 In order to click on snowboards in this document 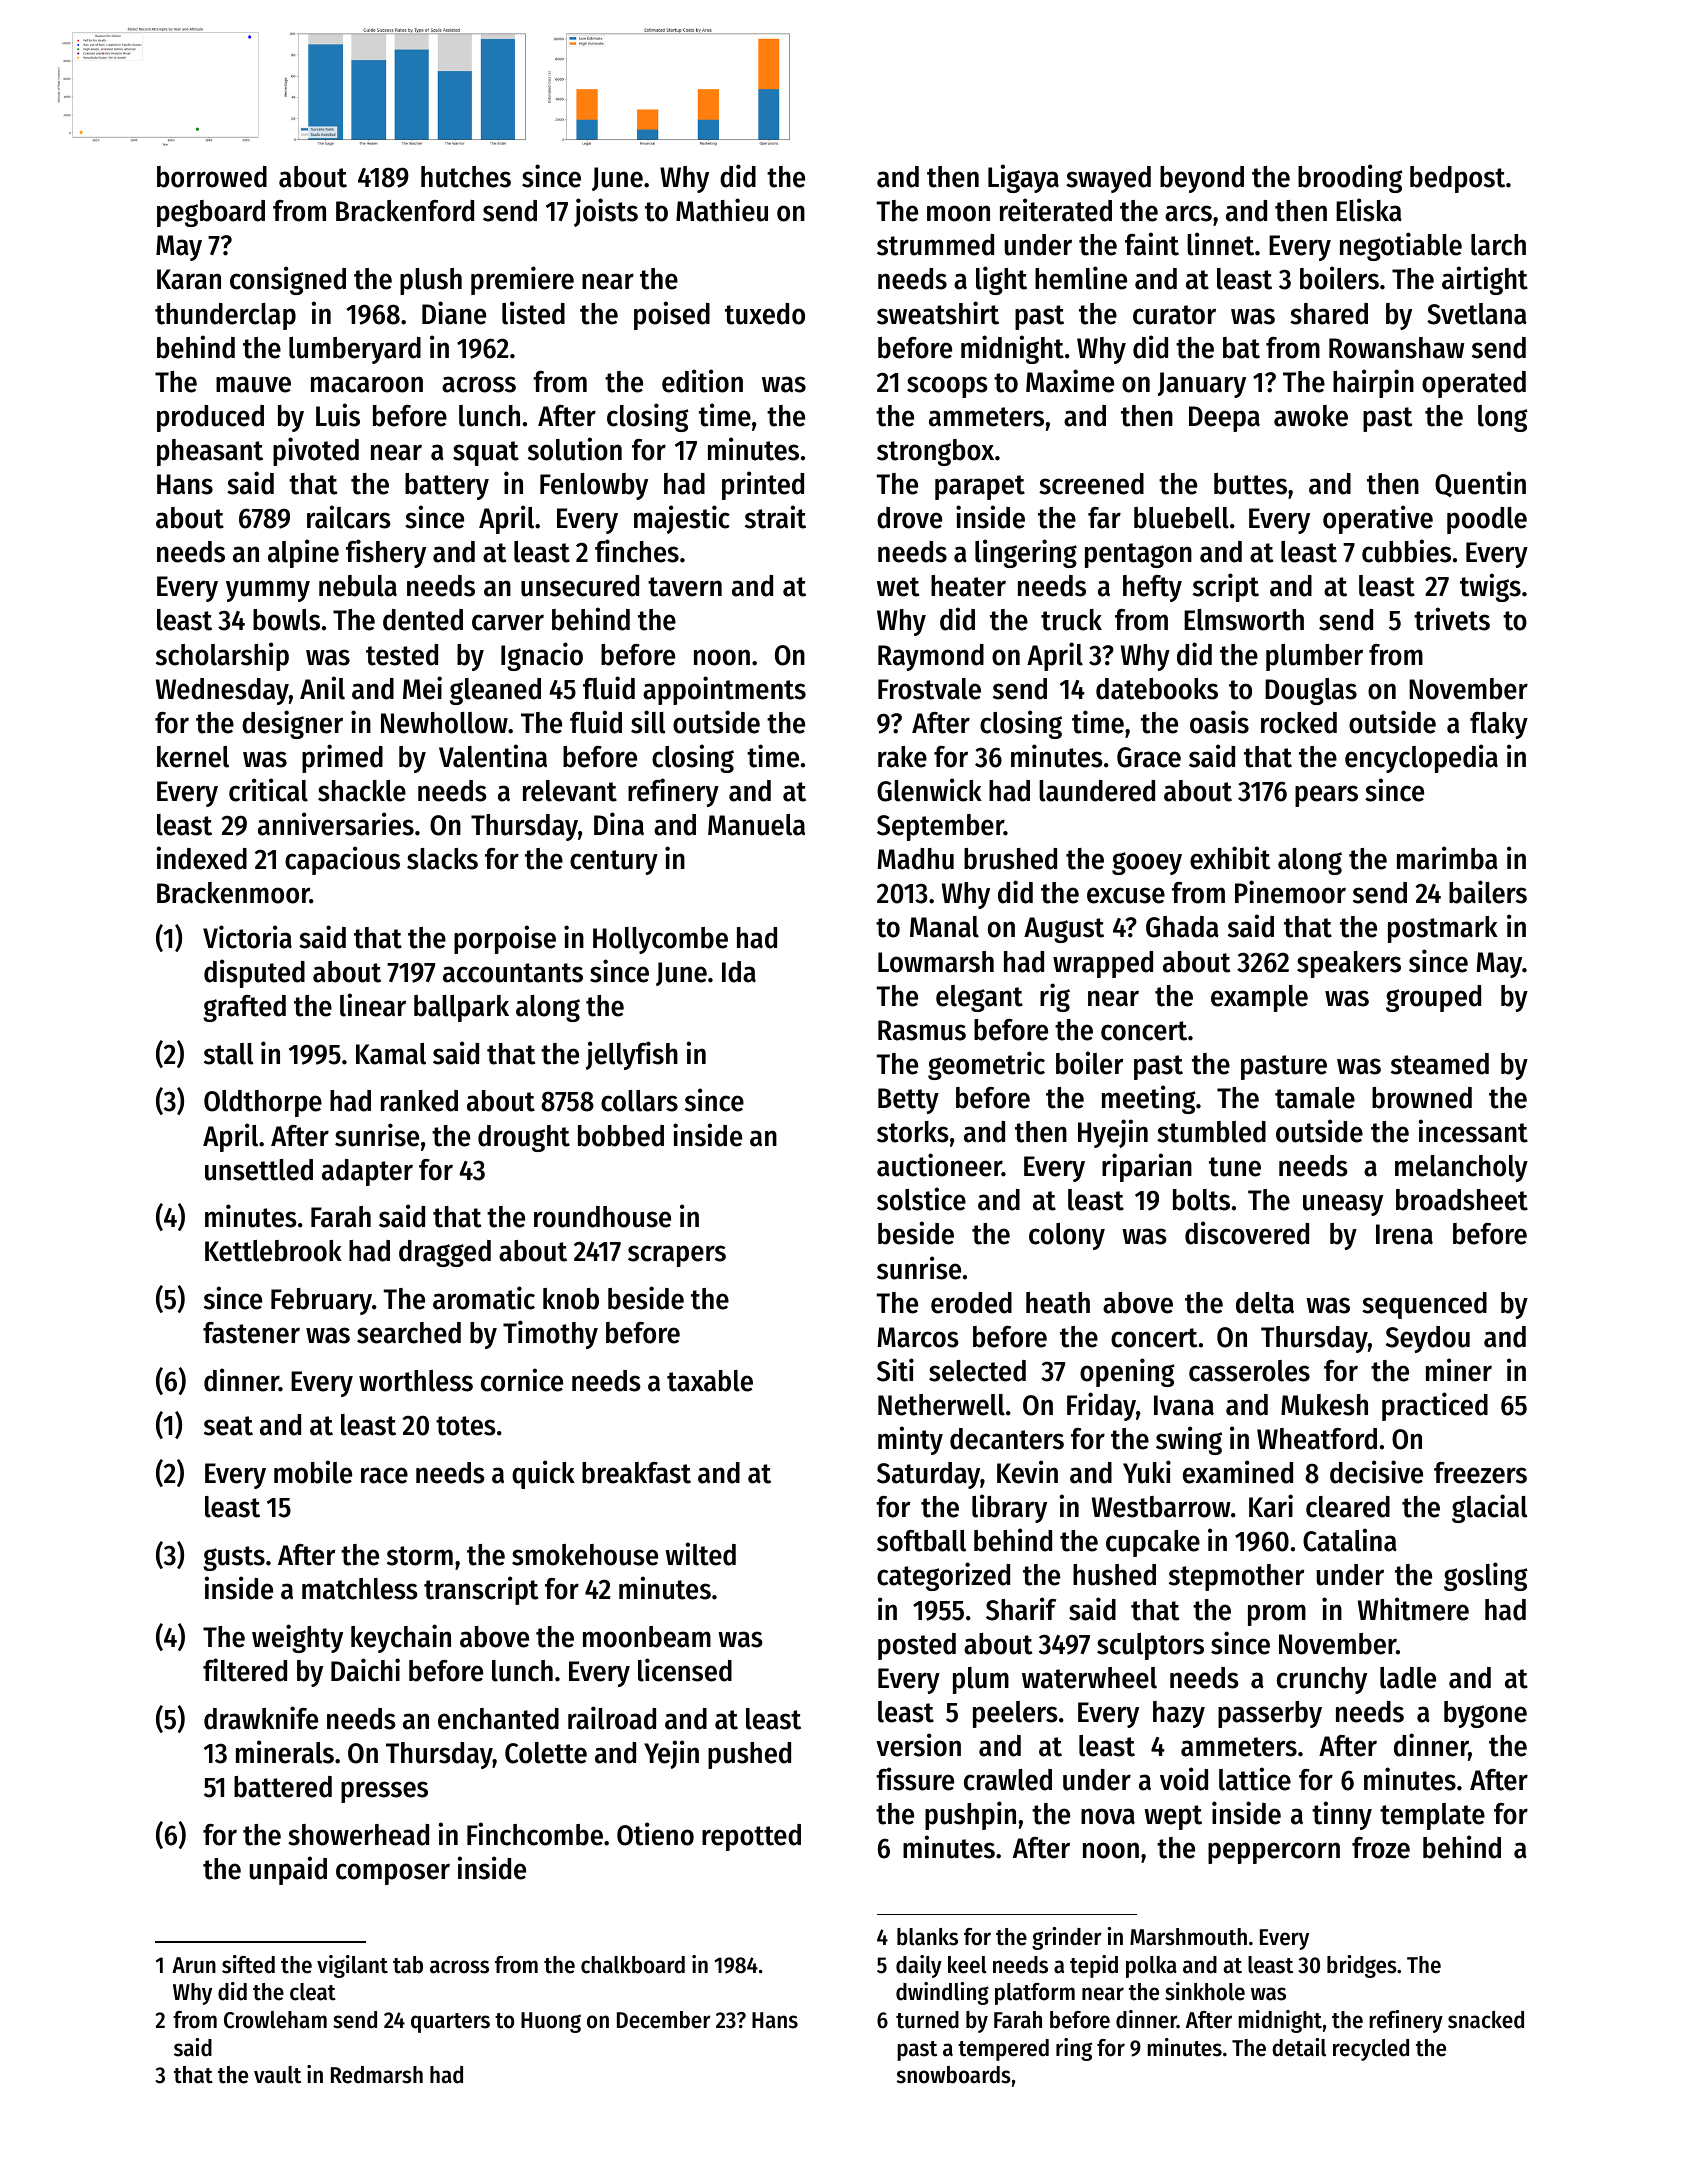, I will do `click(954, 2075)`.
